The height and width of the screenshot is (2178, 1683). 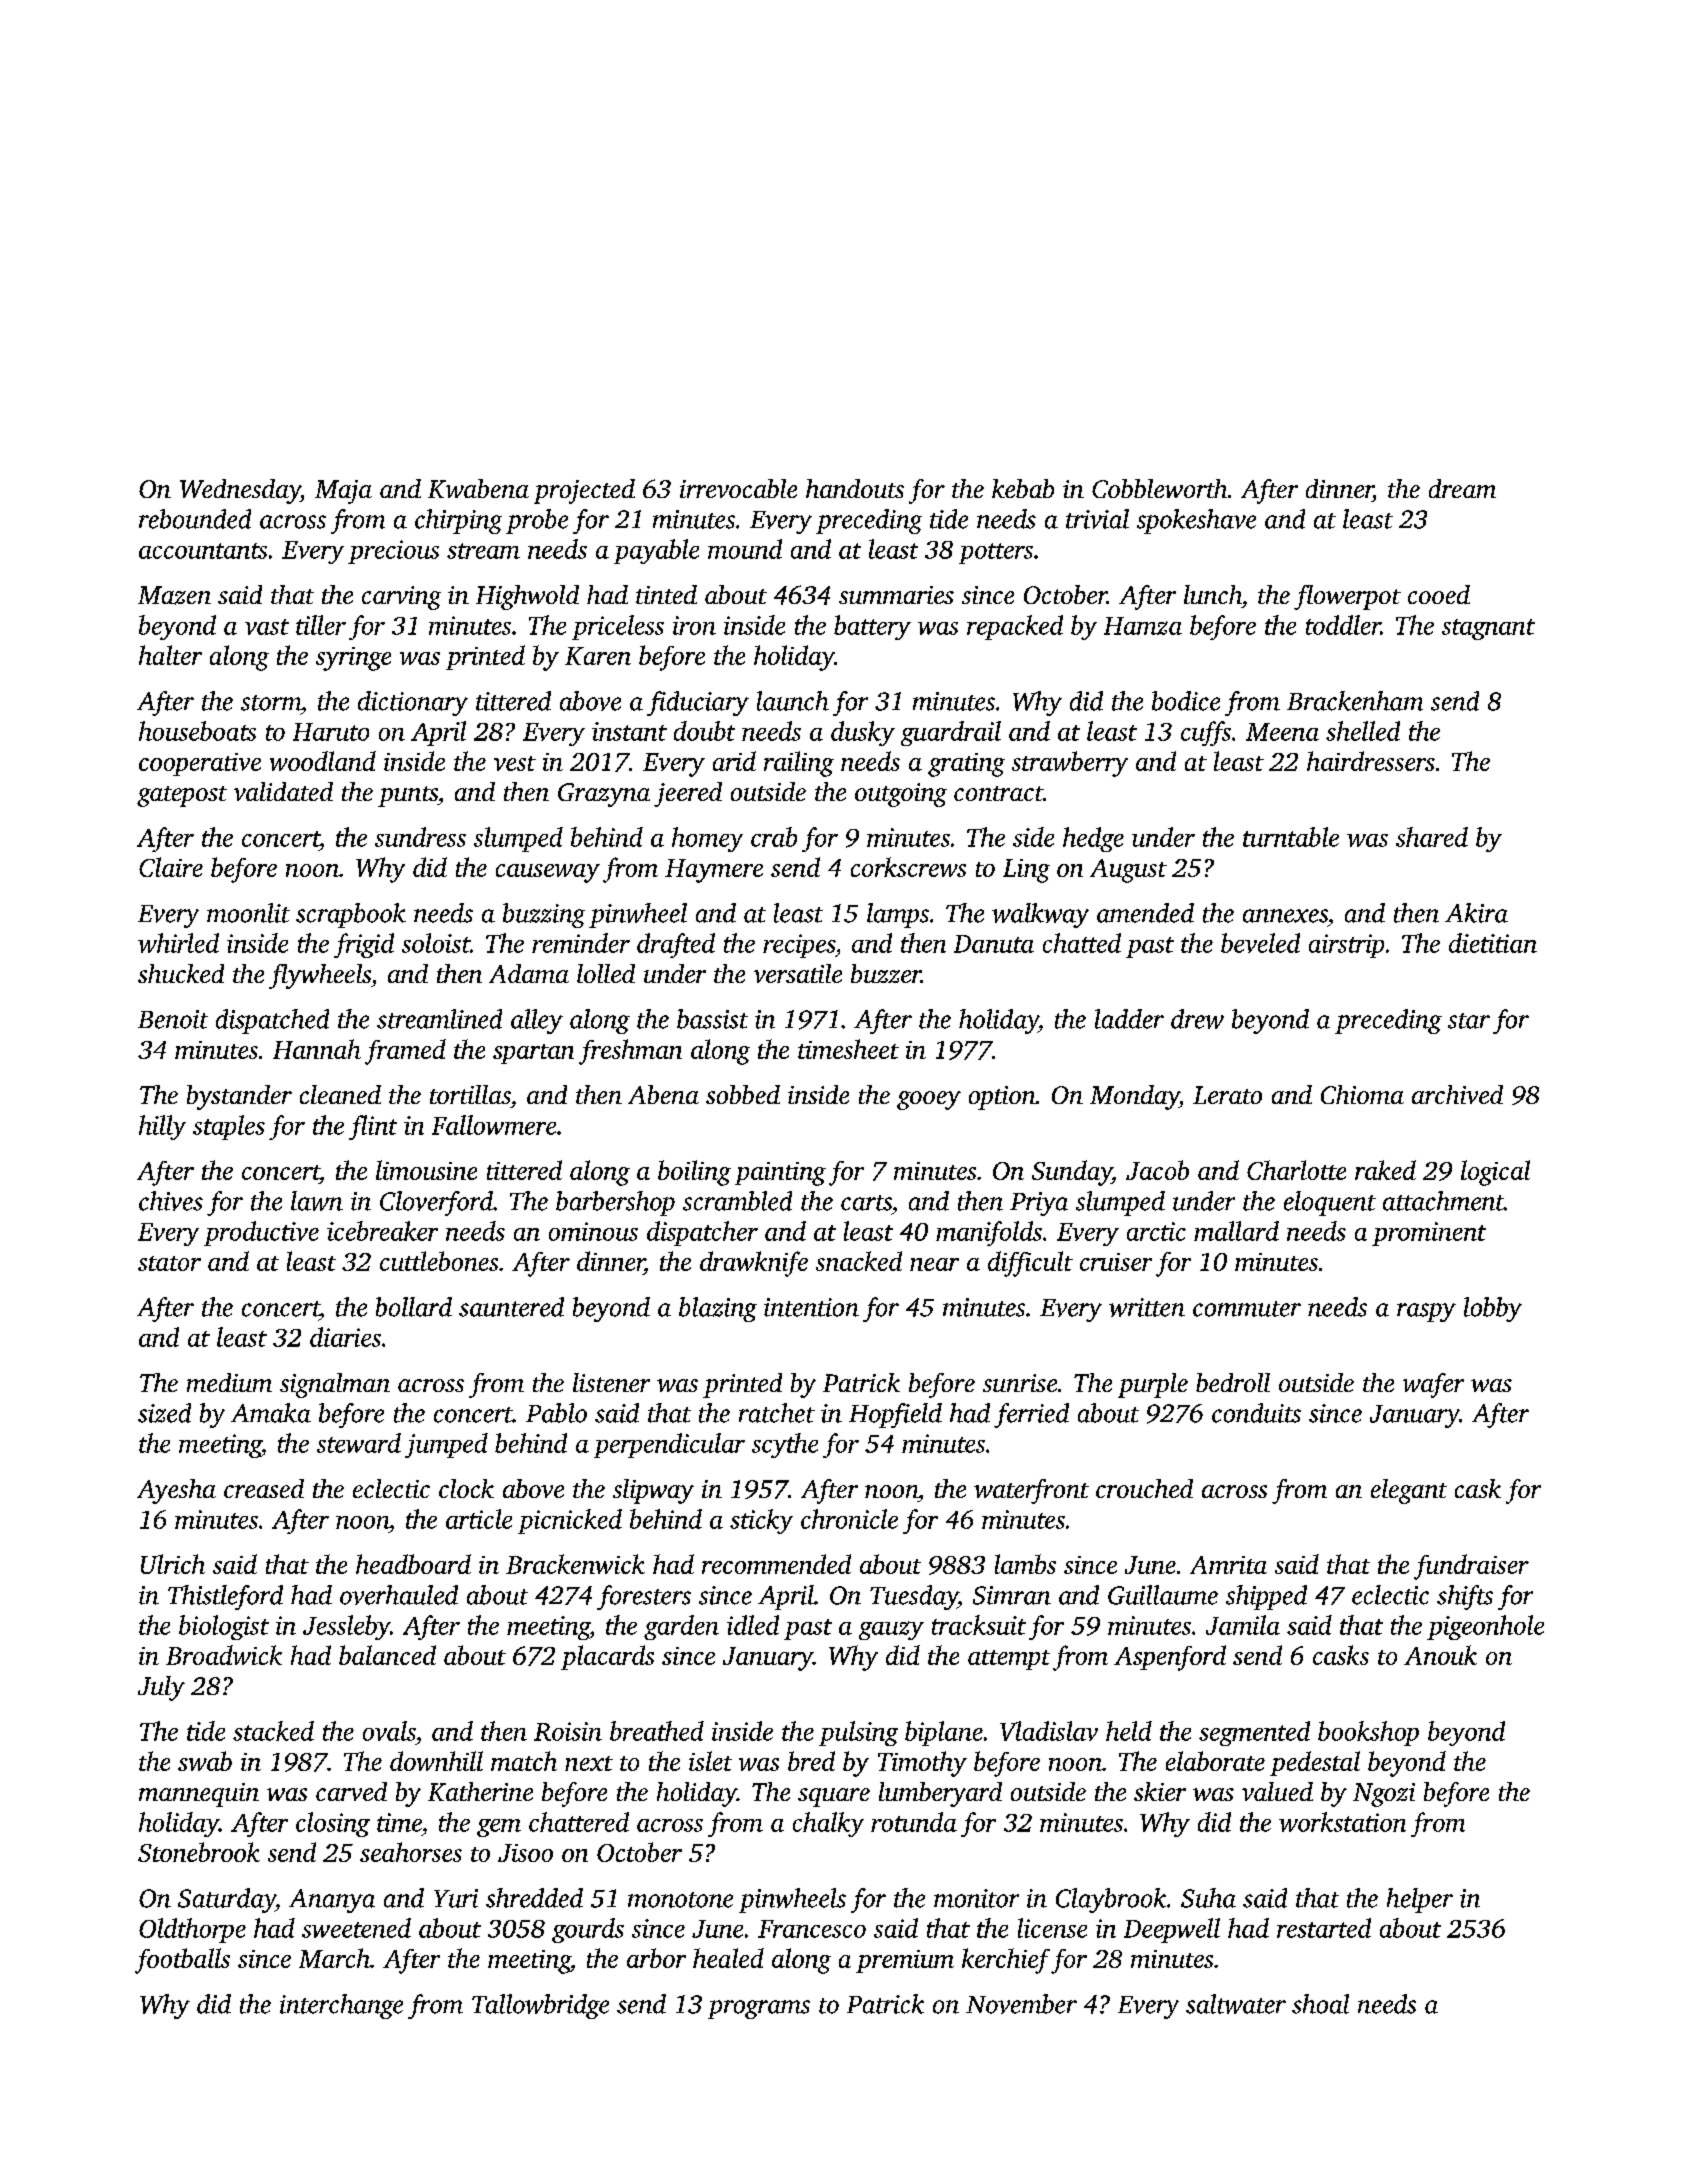 I want to click on chatted, so click(x=1082, y=943).
